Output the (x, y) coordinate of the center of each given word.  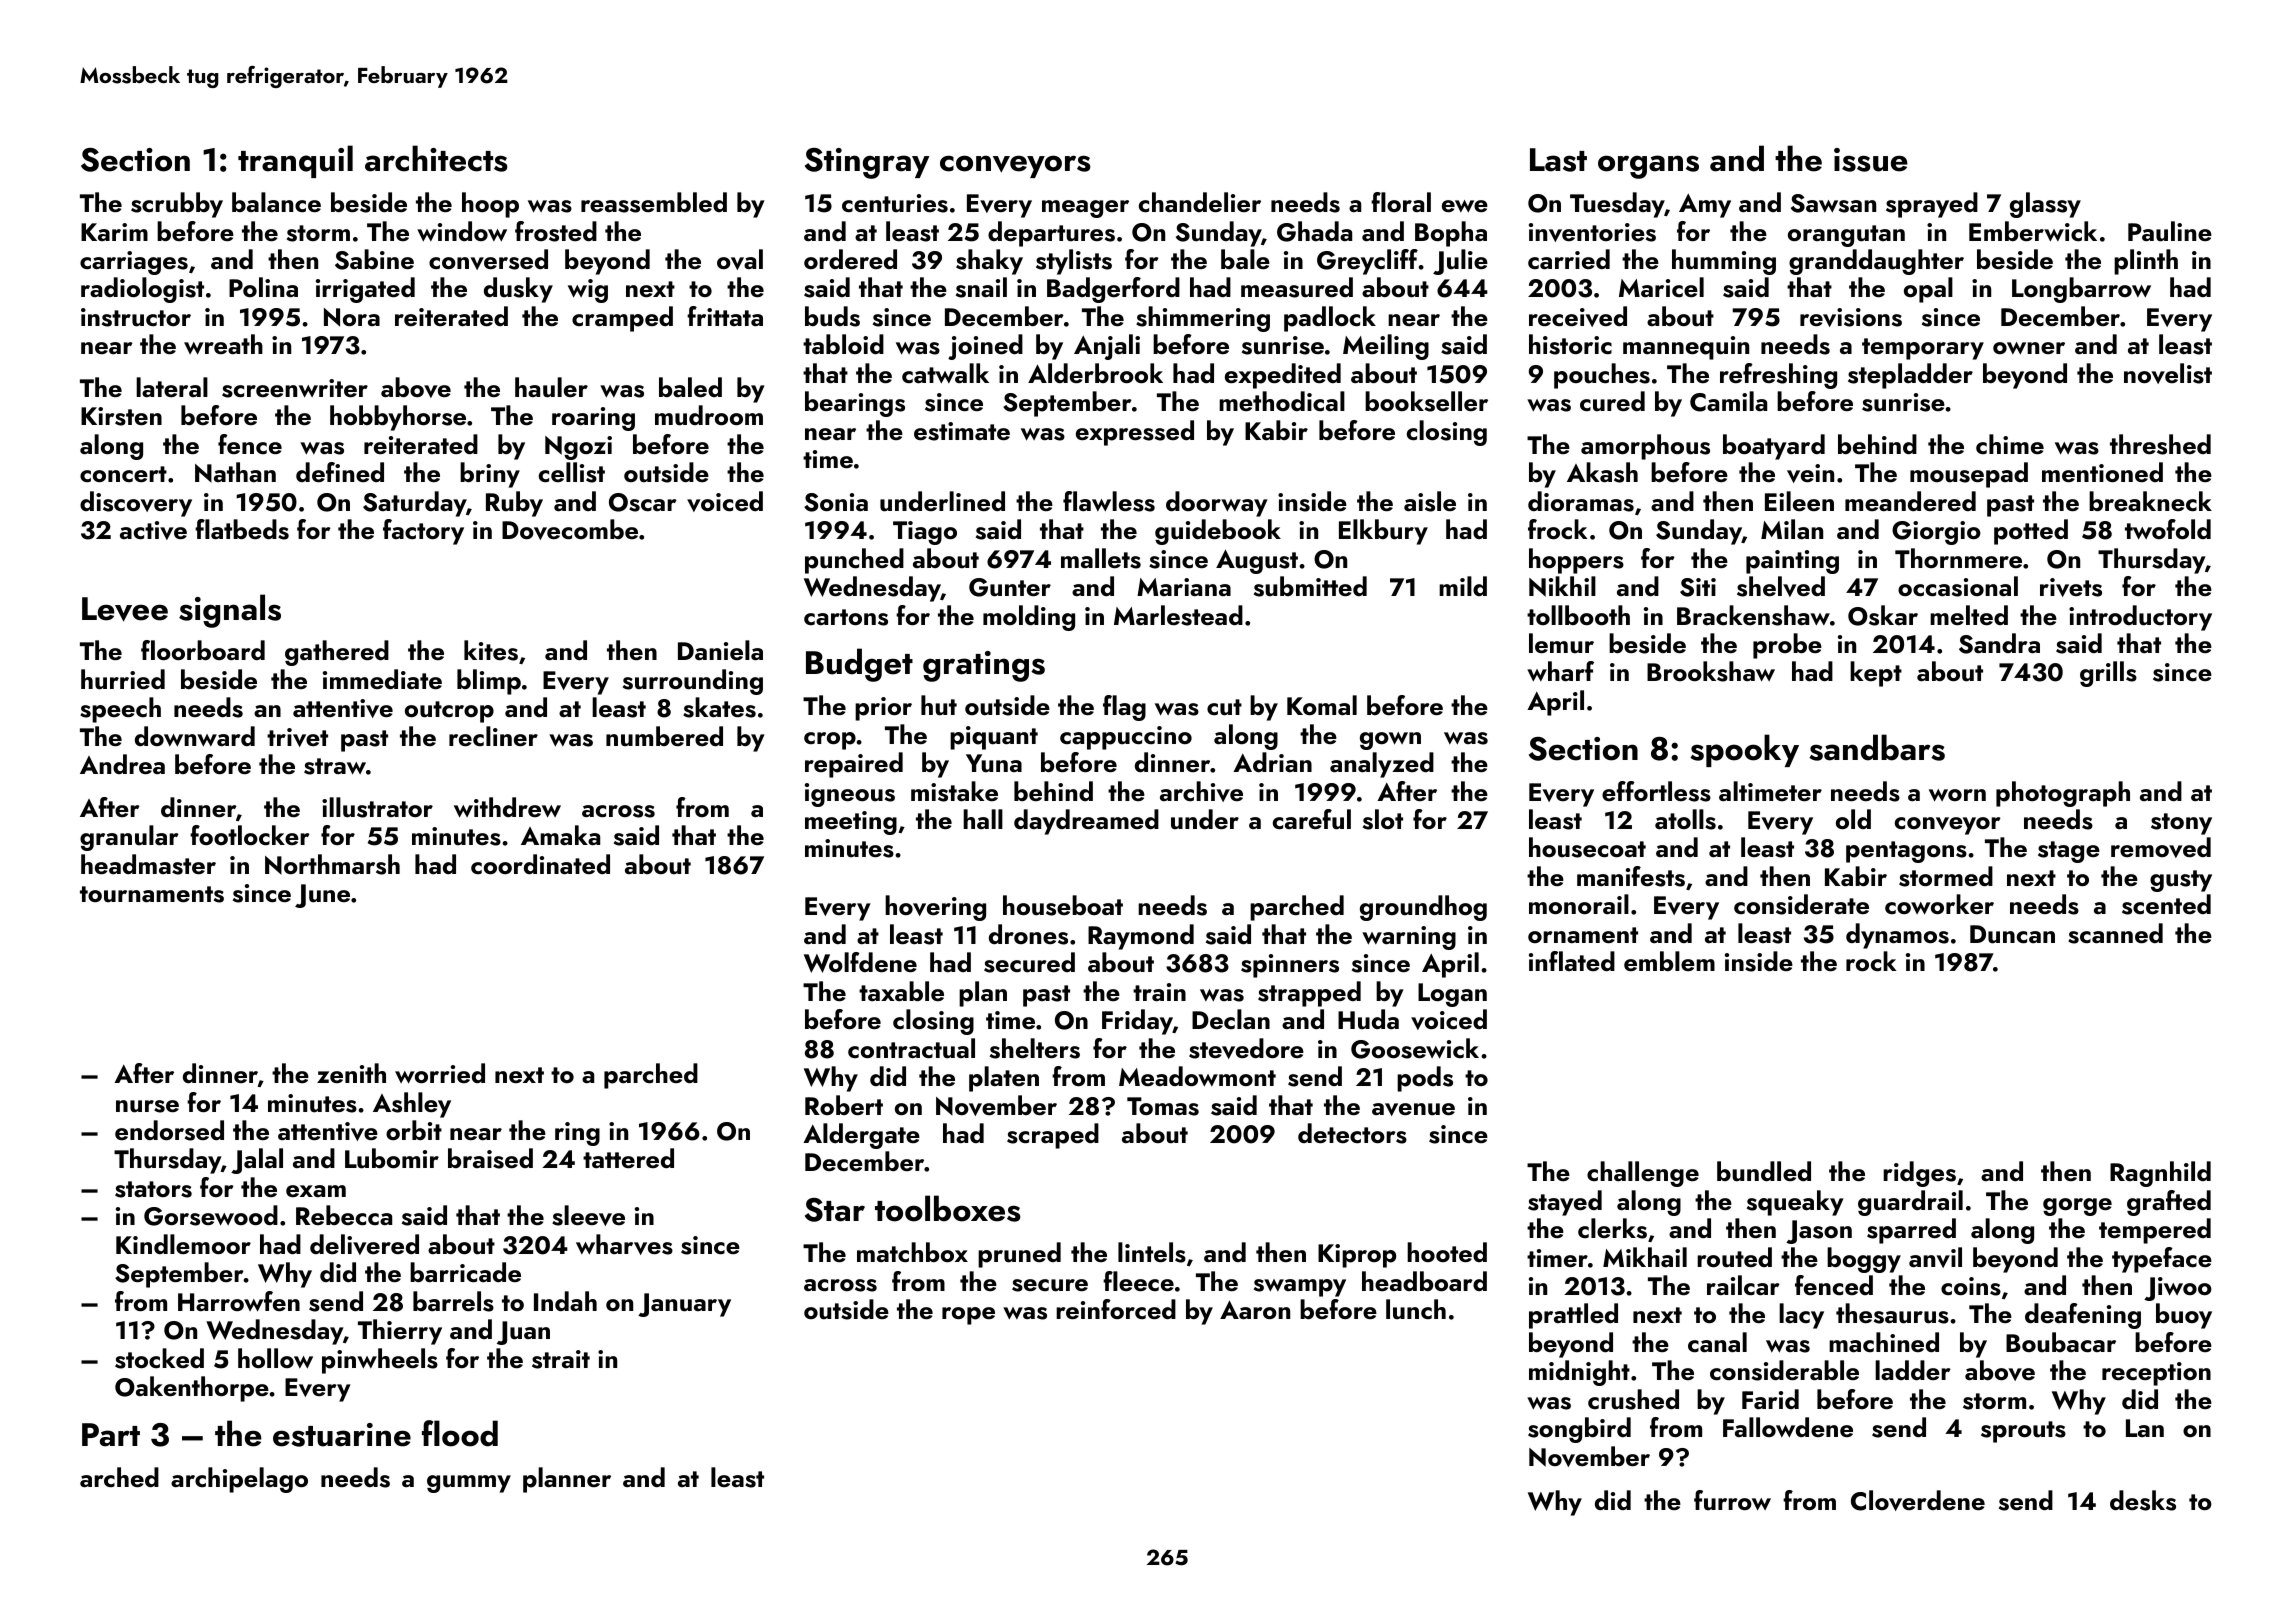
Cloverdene (1918, 1500)
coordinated (540, 864)
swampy (1300, 1288)
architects (436, 158)
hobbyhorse (398, 418)
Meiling (1386, 347)
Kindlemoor (183, 1244)
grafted (2169, 1203)
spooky (1744, 750)
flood (460, 1433)
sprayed (1932, 205)
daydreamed (1086, 822)
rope (968, 1316)
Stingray (867, 163)
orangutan (1846, 236)
